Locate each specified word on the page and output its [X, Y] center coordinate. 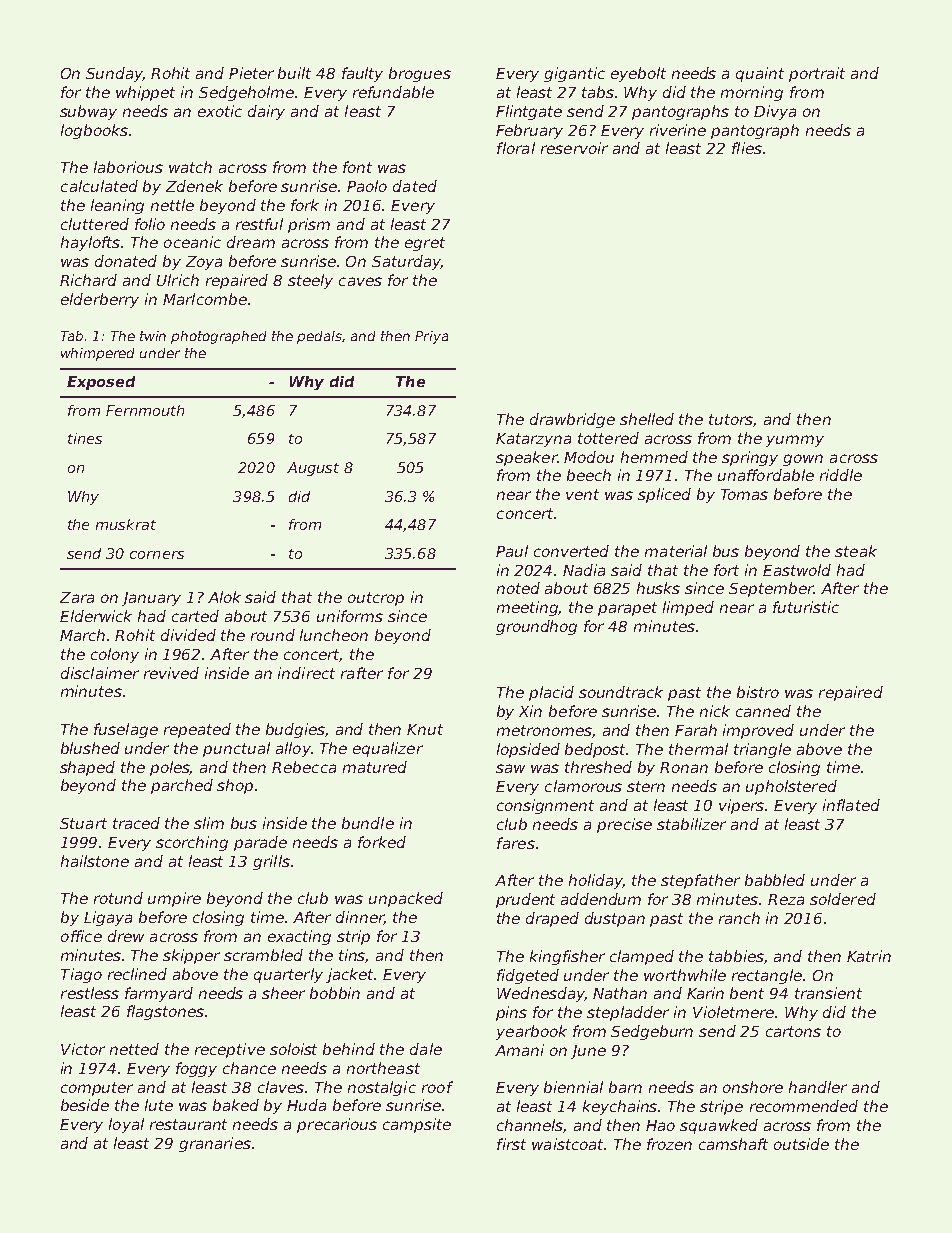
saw [510, 768]
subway [88, 112]
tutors [731, 420]
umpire [174, 899]
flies [747, 148]
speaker [526, 458]
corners [157, 555]
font [357, 167]
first [511, 1144]
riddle [841, 475]
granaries [215, 1144]
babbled [775, 880]
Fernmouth [145, 410]
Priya [431, 337]
